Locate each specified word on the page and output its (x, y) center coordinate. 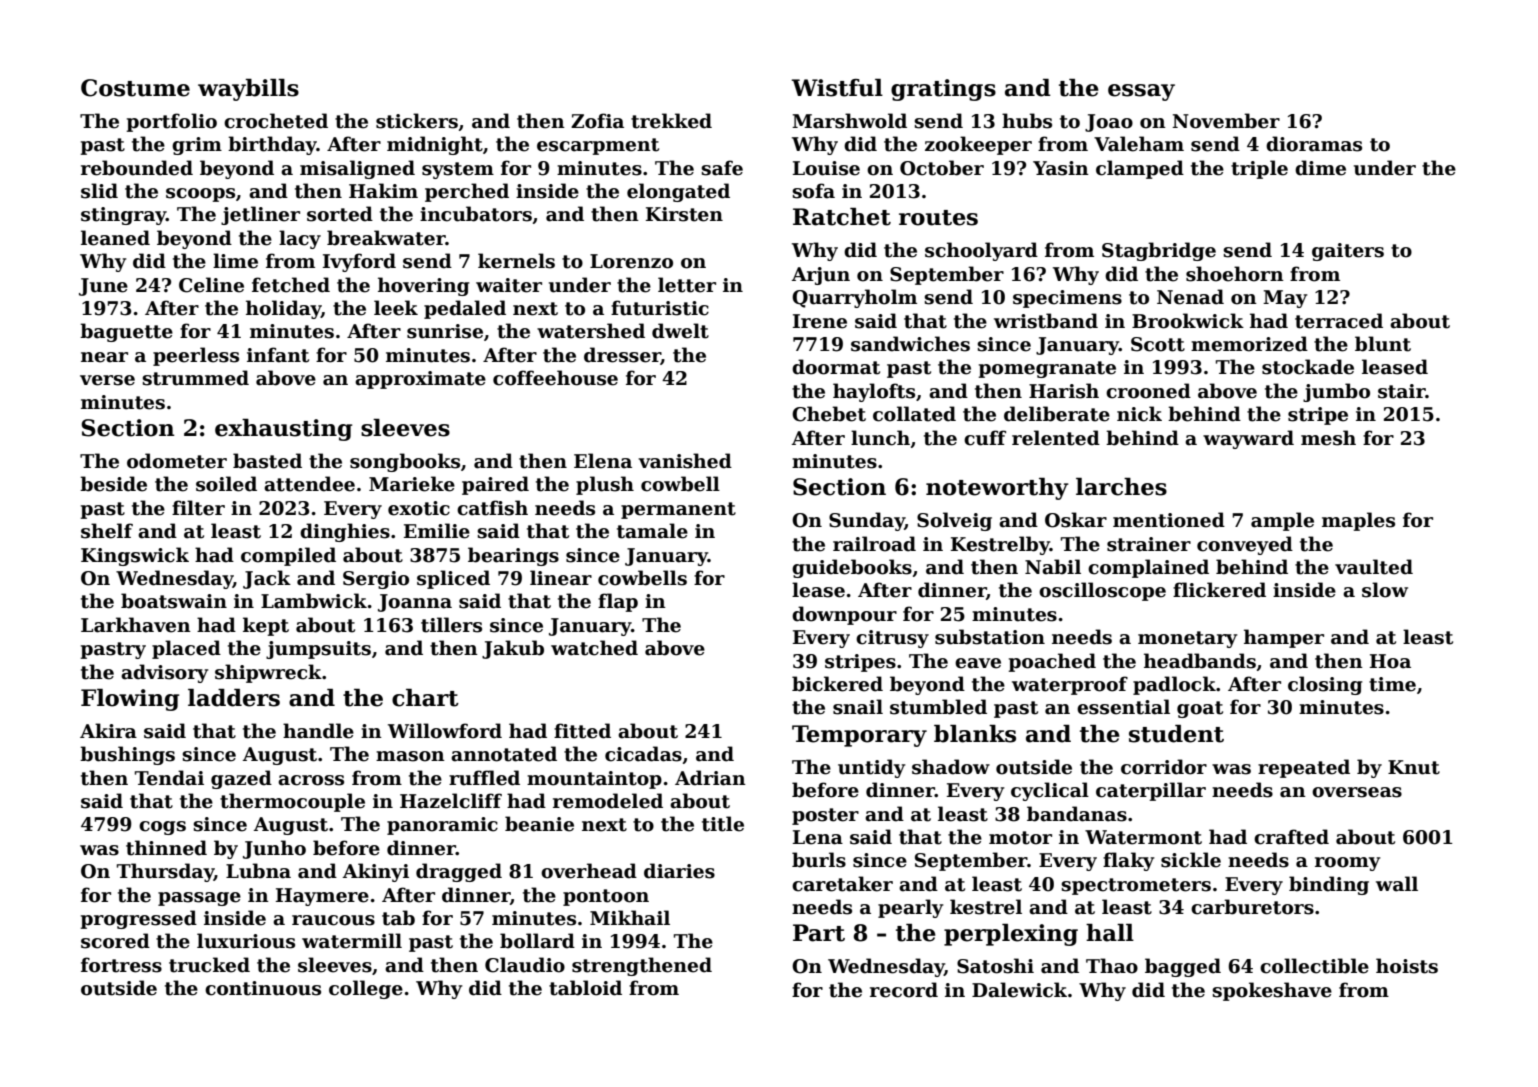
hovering (424, 286)
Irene (820, 321)
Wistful (837, 88)
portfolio (172, 122)
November (1226, 121)
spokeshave (1272, 991)
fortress (121, 965)
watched (594, 648)
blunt (1383, 344)
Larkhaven (136, 625)
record (904, 990)
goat (1200, 709)
